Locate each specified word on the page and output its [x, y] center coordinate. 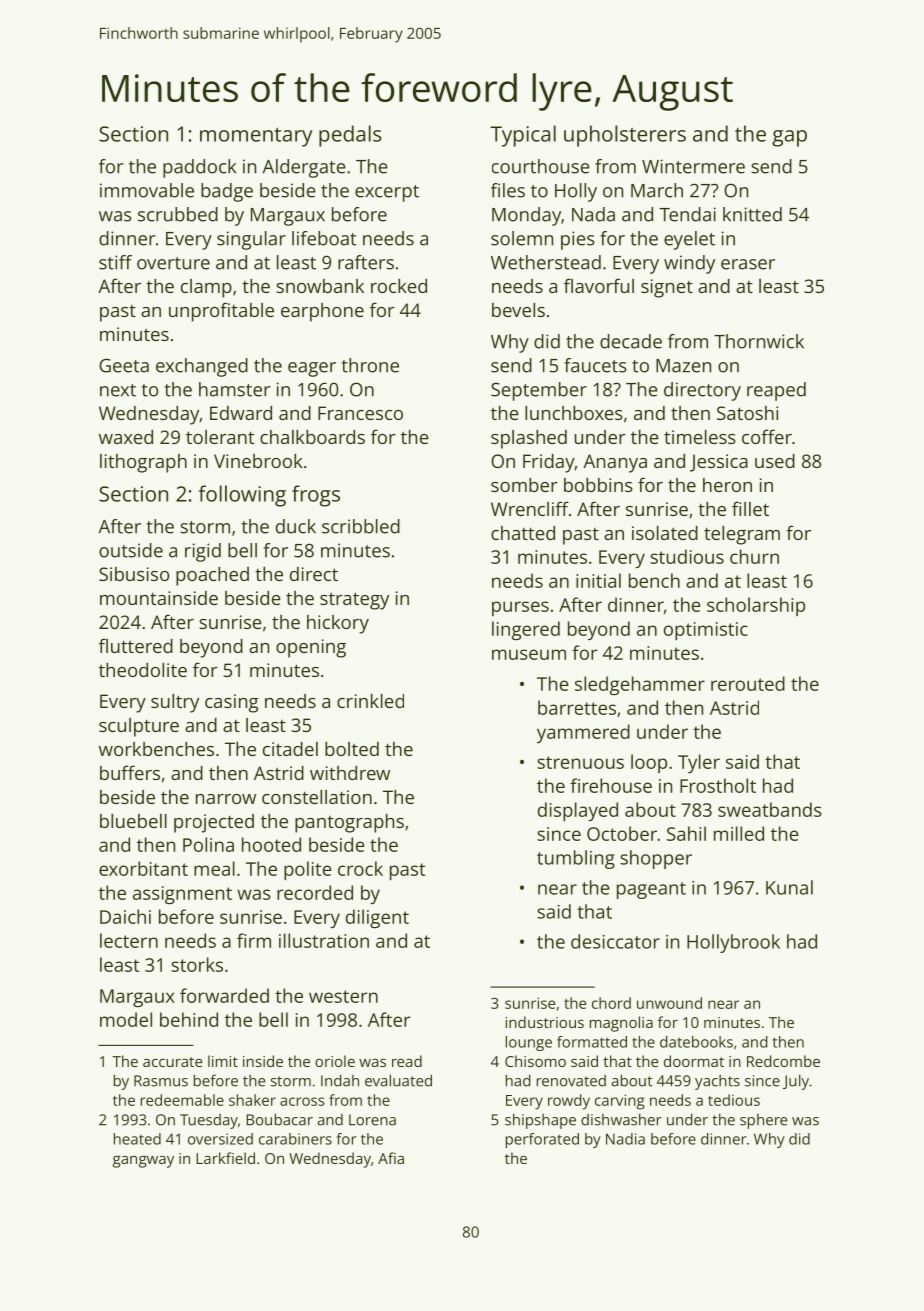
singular [251, 240]
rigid [203, 552]
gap [789, 138]
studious [687, 556]
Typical [523, 136]
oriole [335, 1061]
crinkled [370, 701]
